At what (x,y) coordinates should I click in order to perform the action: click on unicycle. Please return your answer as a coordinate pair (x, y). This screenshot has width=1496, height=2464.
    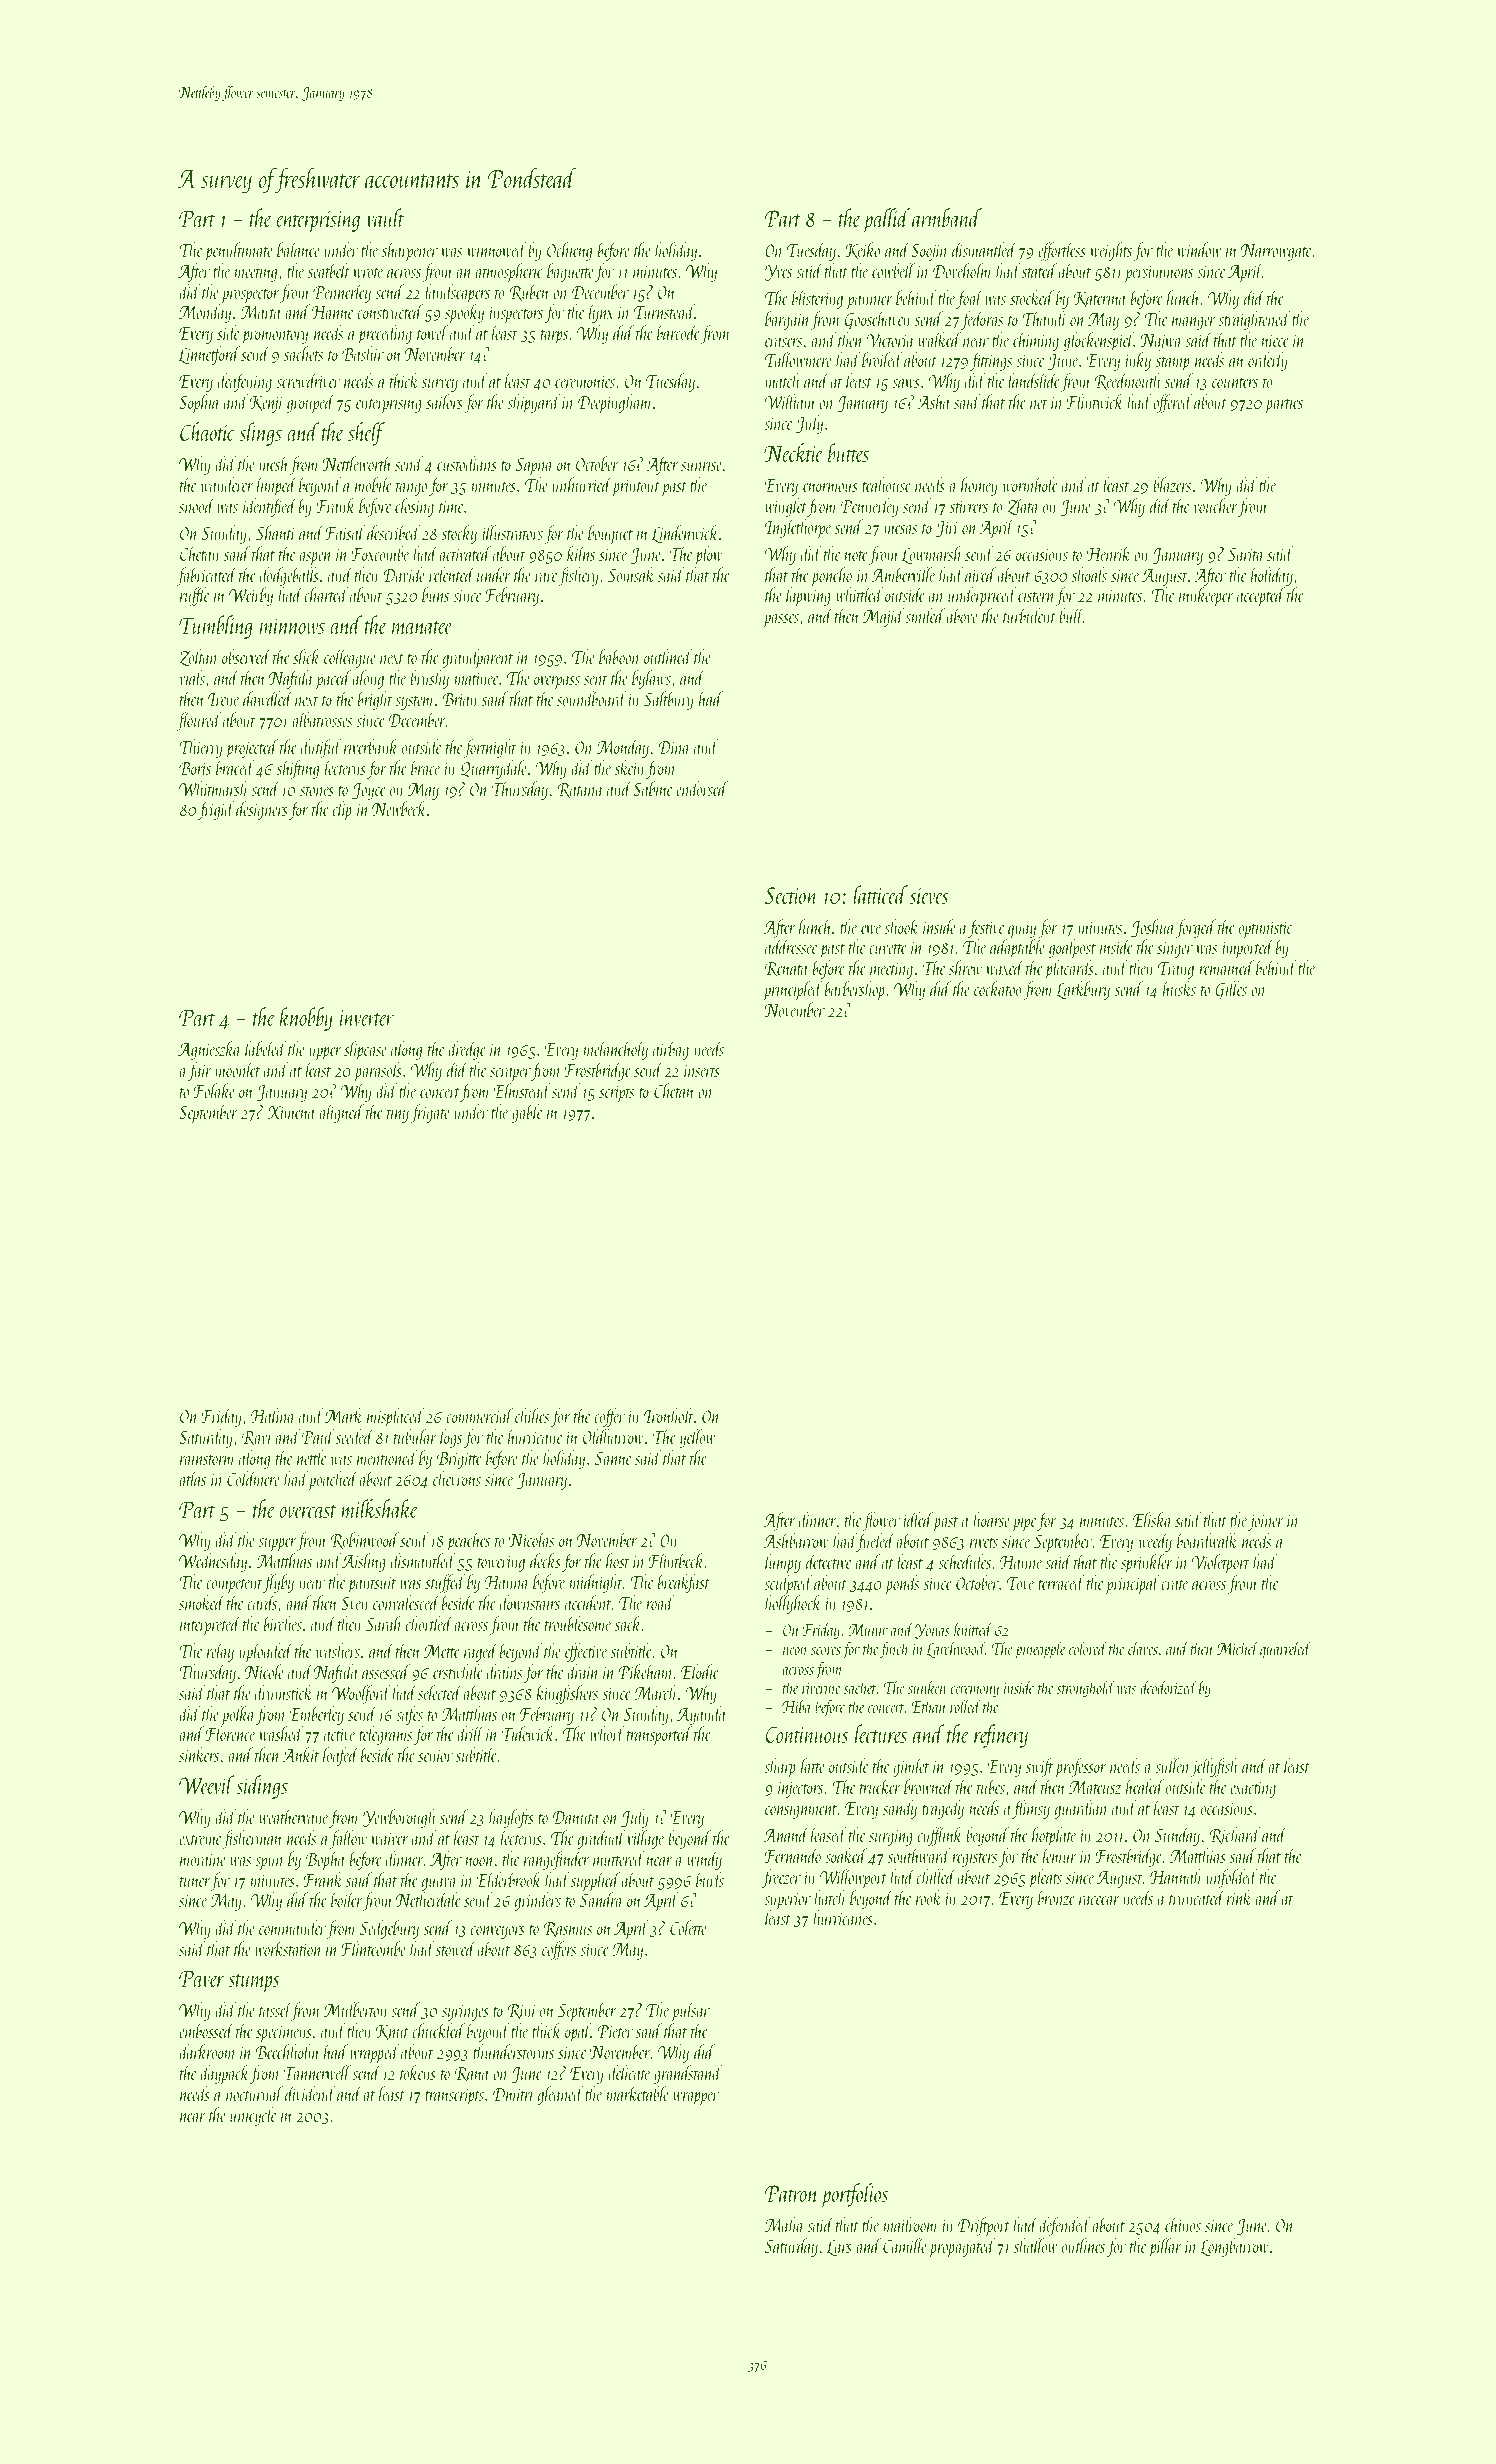
    Looking at the image, I should click on (253, 2116).
